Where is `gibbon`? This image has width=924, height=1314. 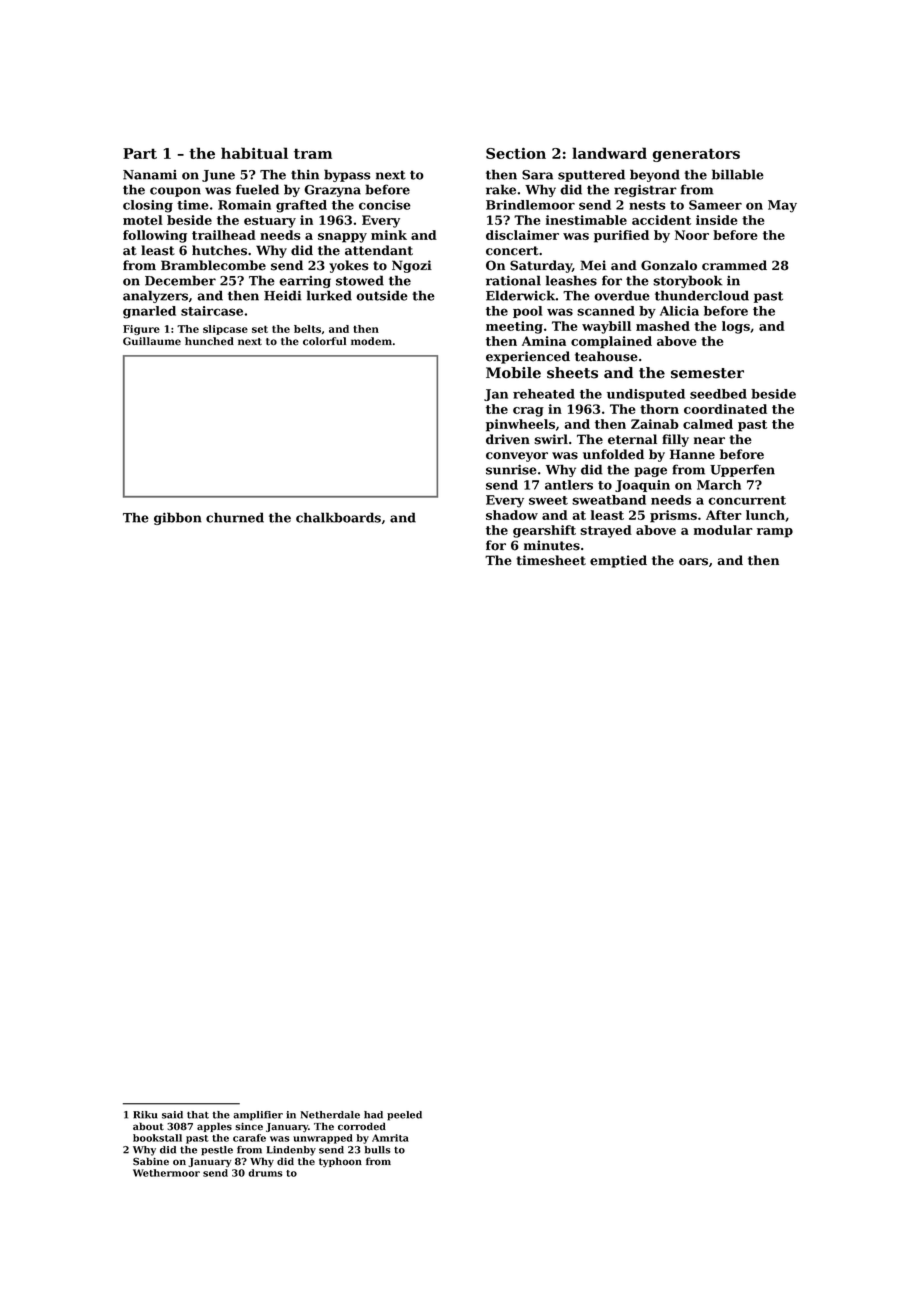
gibbon is located at coordinates (178, 518).
